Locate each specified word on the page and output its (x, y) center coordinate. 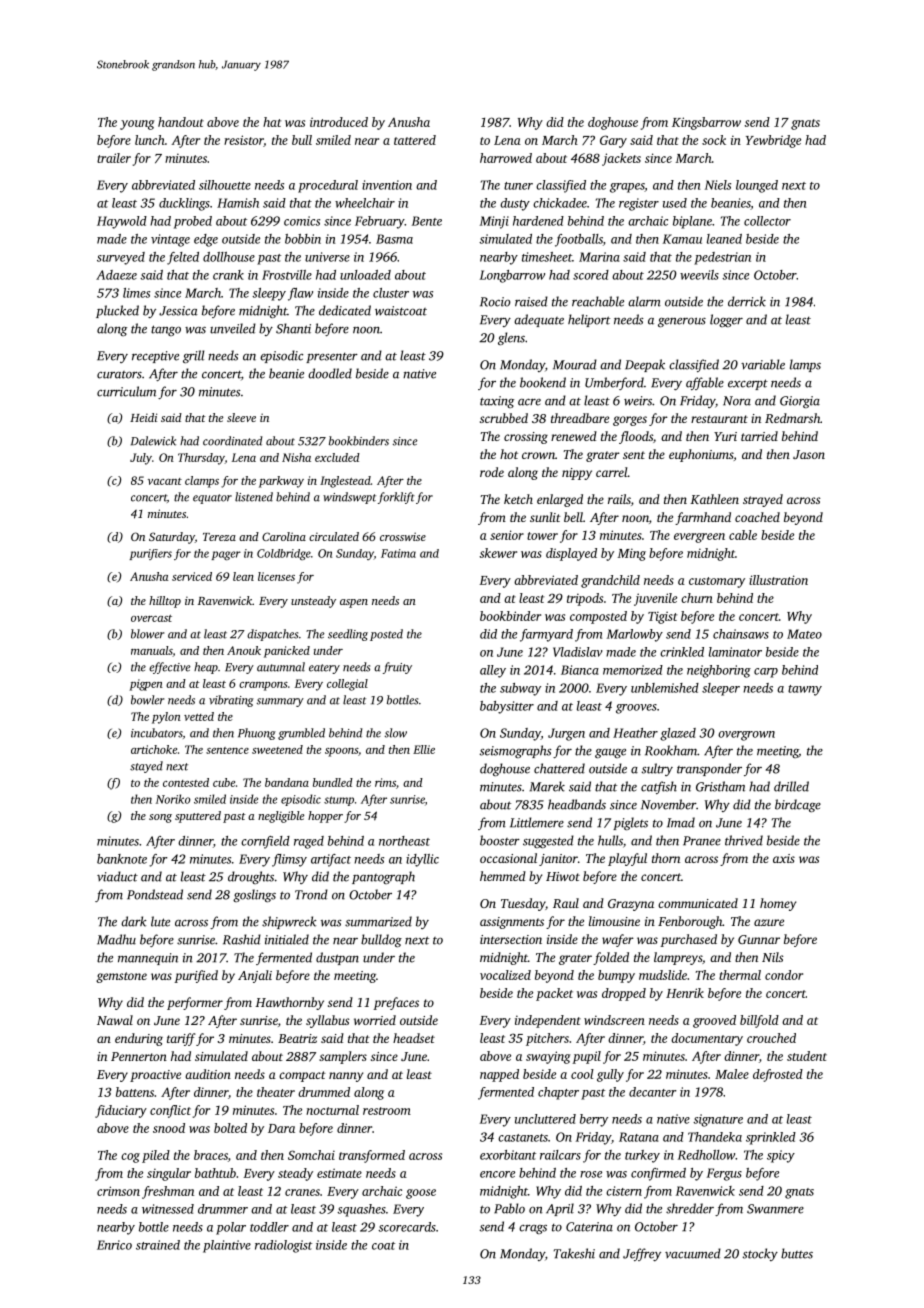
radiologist (283, 1246)
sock (714, 140)
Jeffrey (642, 1254)
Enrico (114, 1245)
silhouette (225, 185)
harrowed (506, 158)
